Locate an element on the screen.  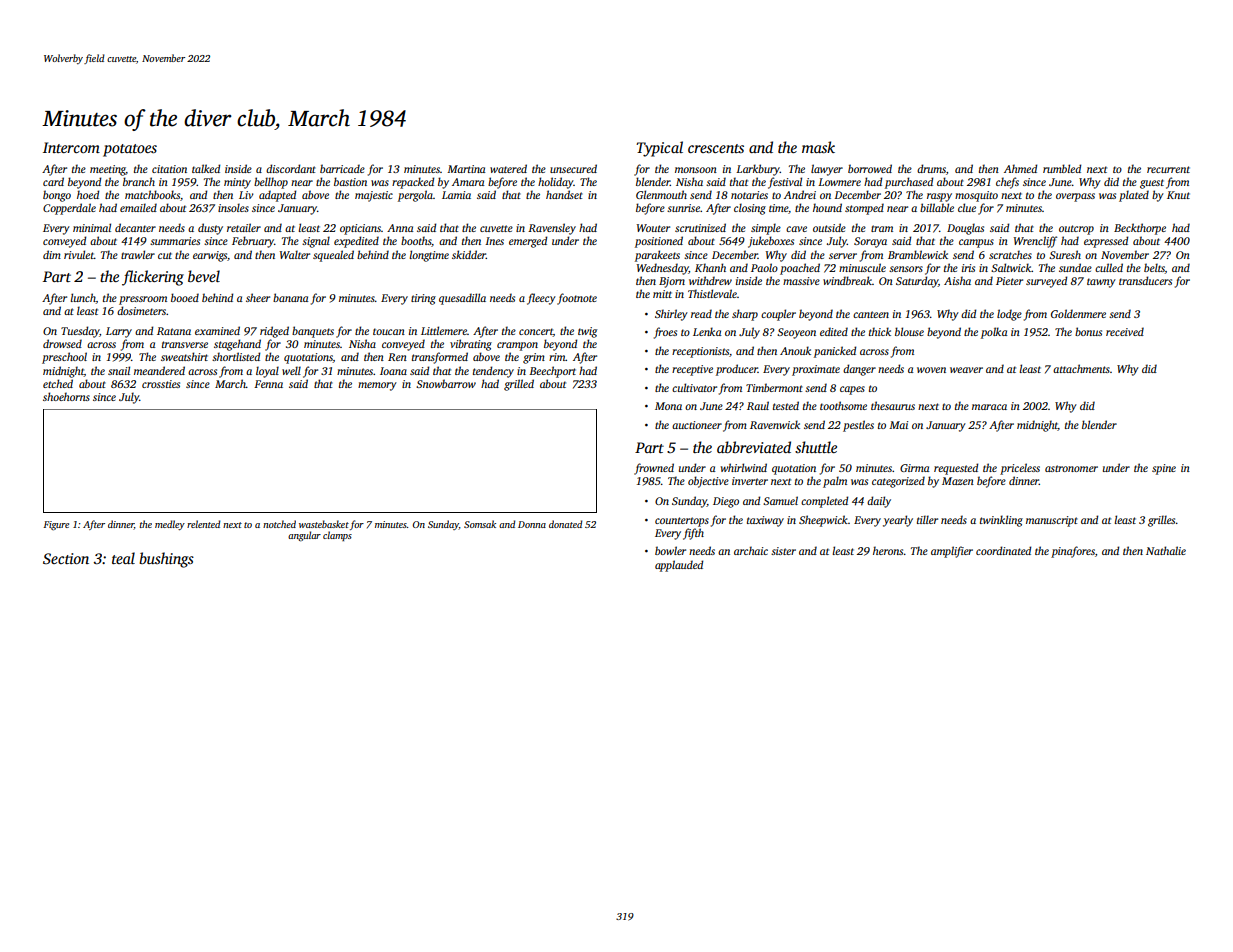
pestles is located at coordinates (858, 426).
